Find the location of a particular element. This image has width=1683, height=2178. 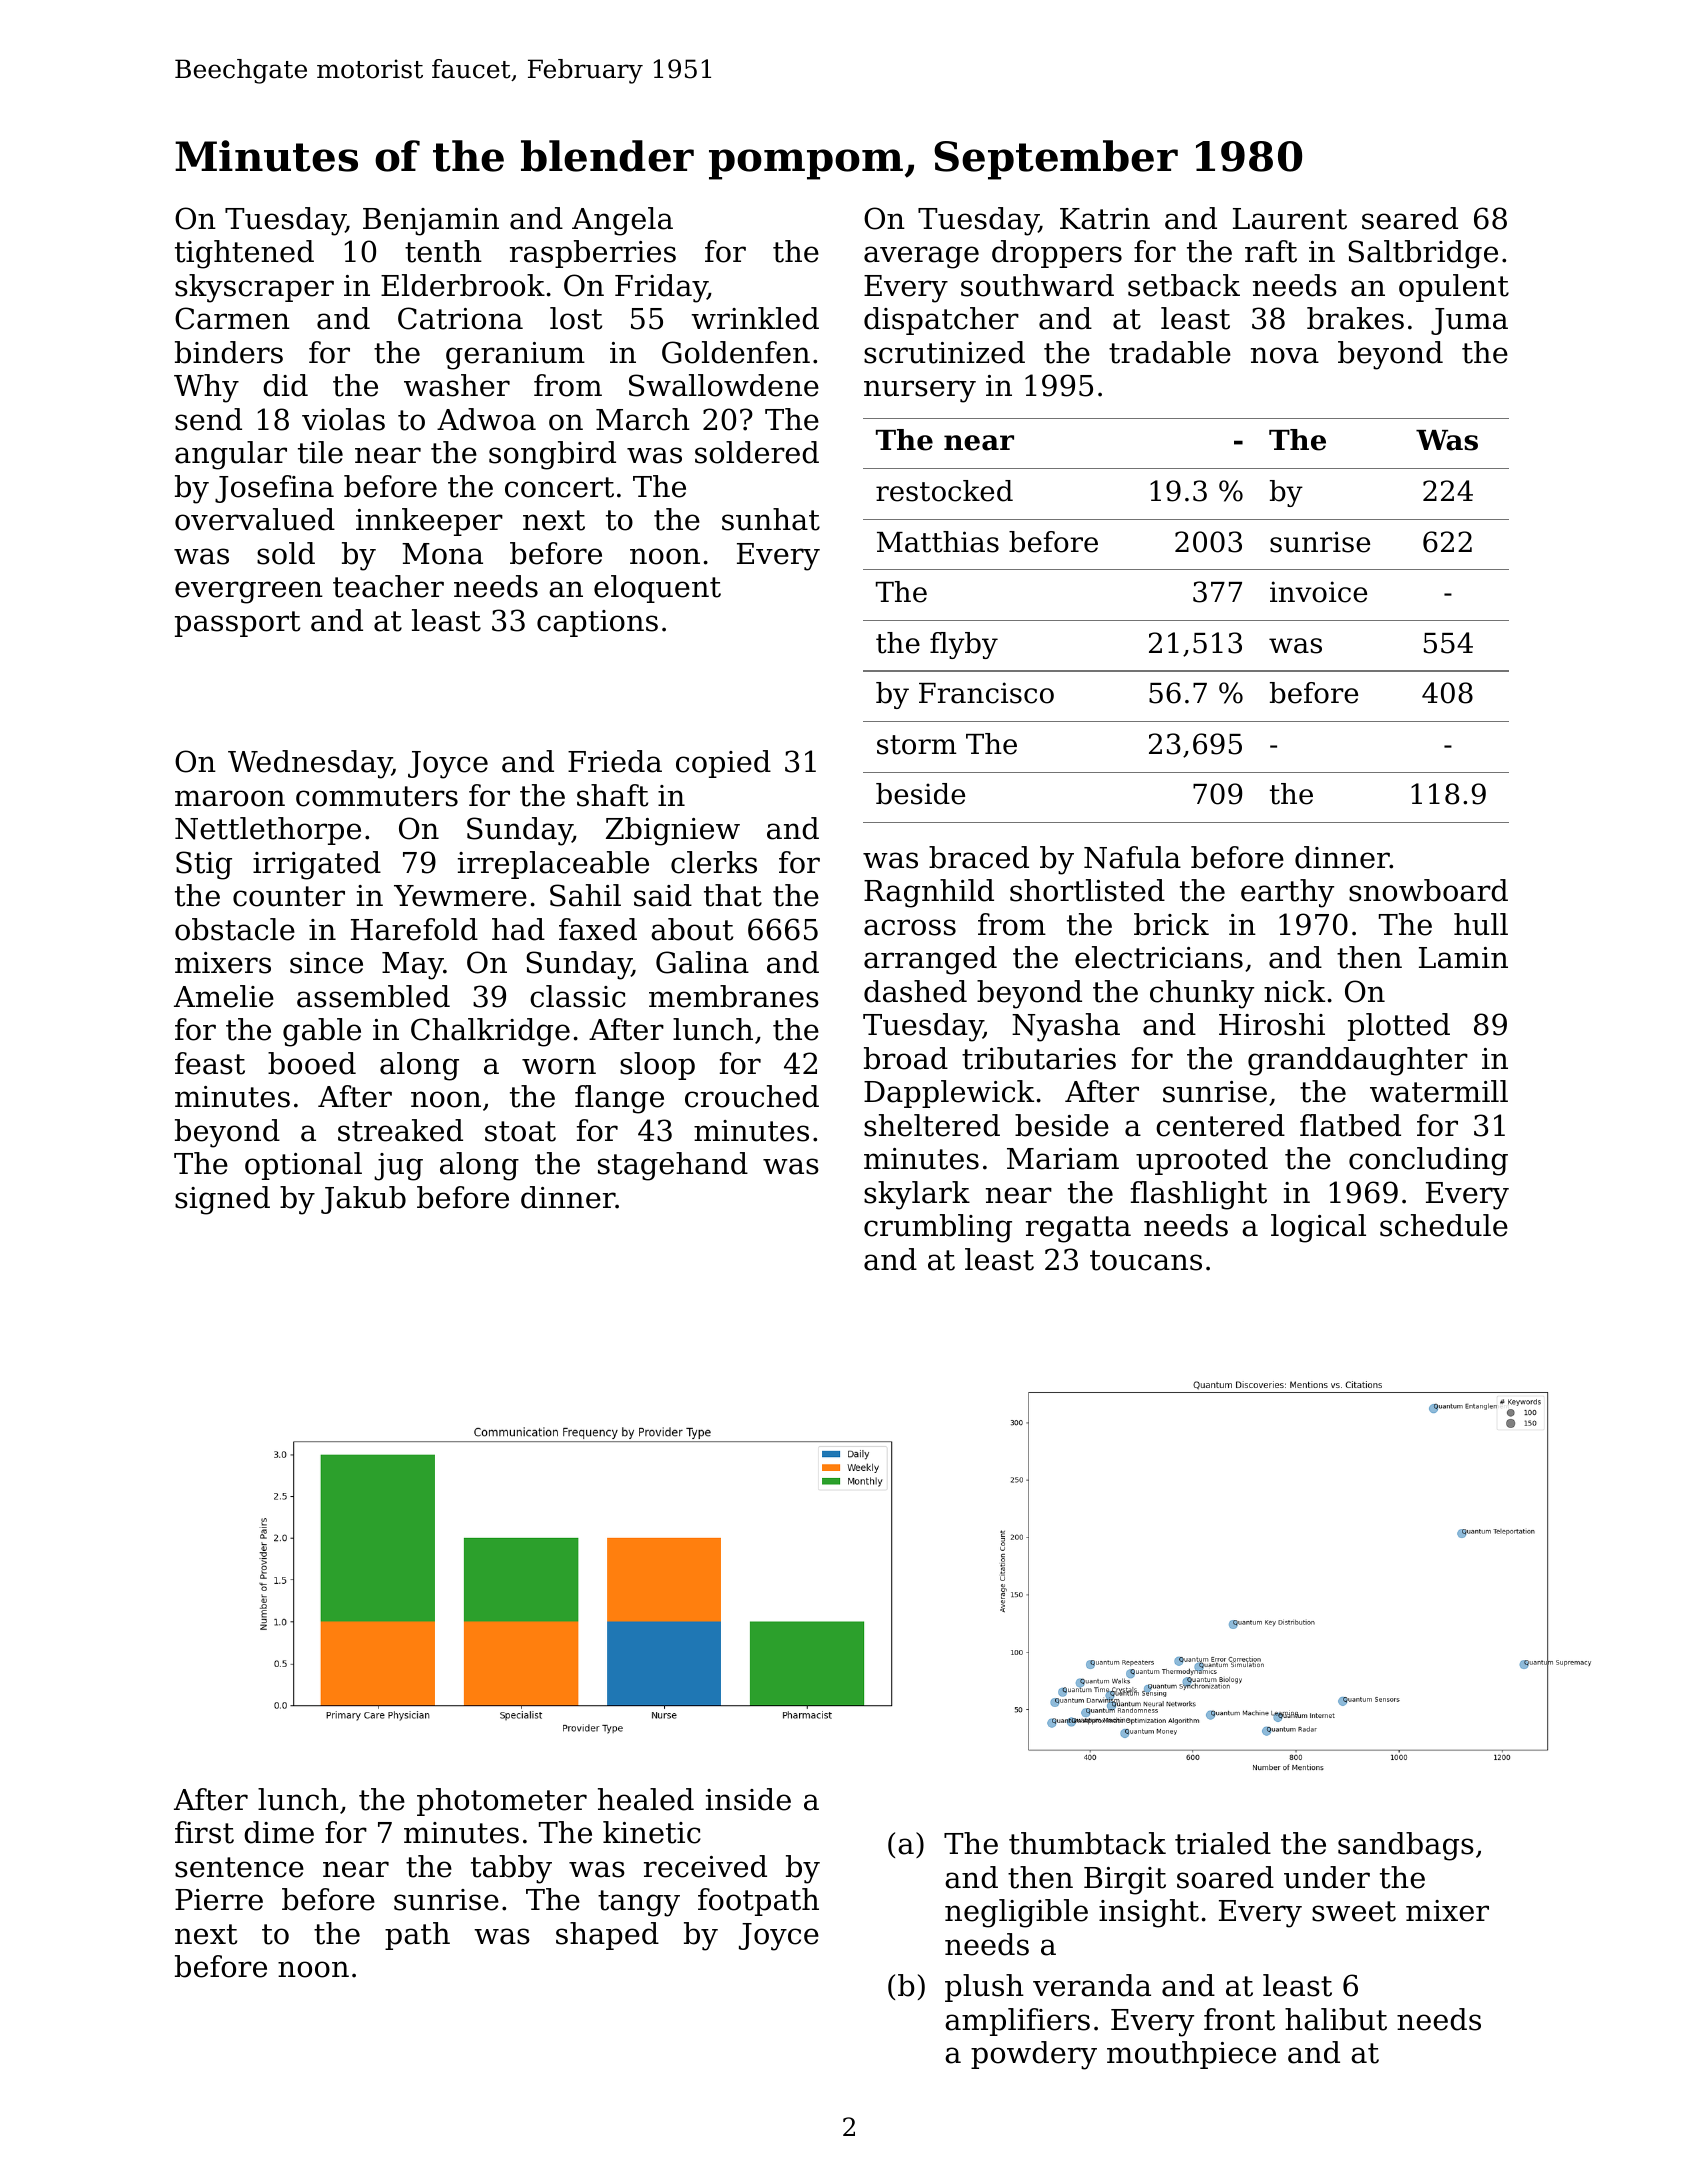

concluding is located at coordinates (1428, 1161).
